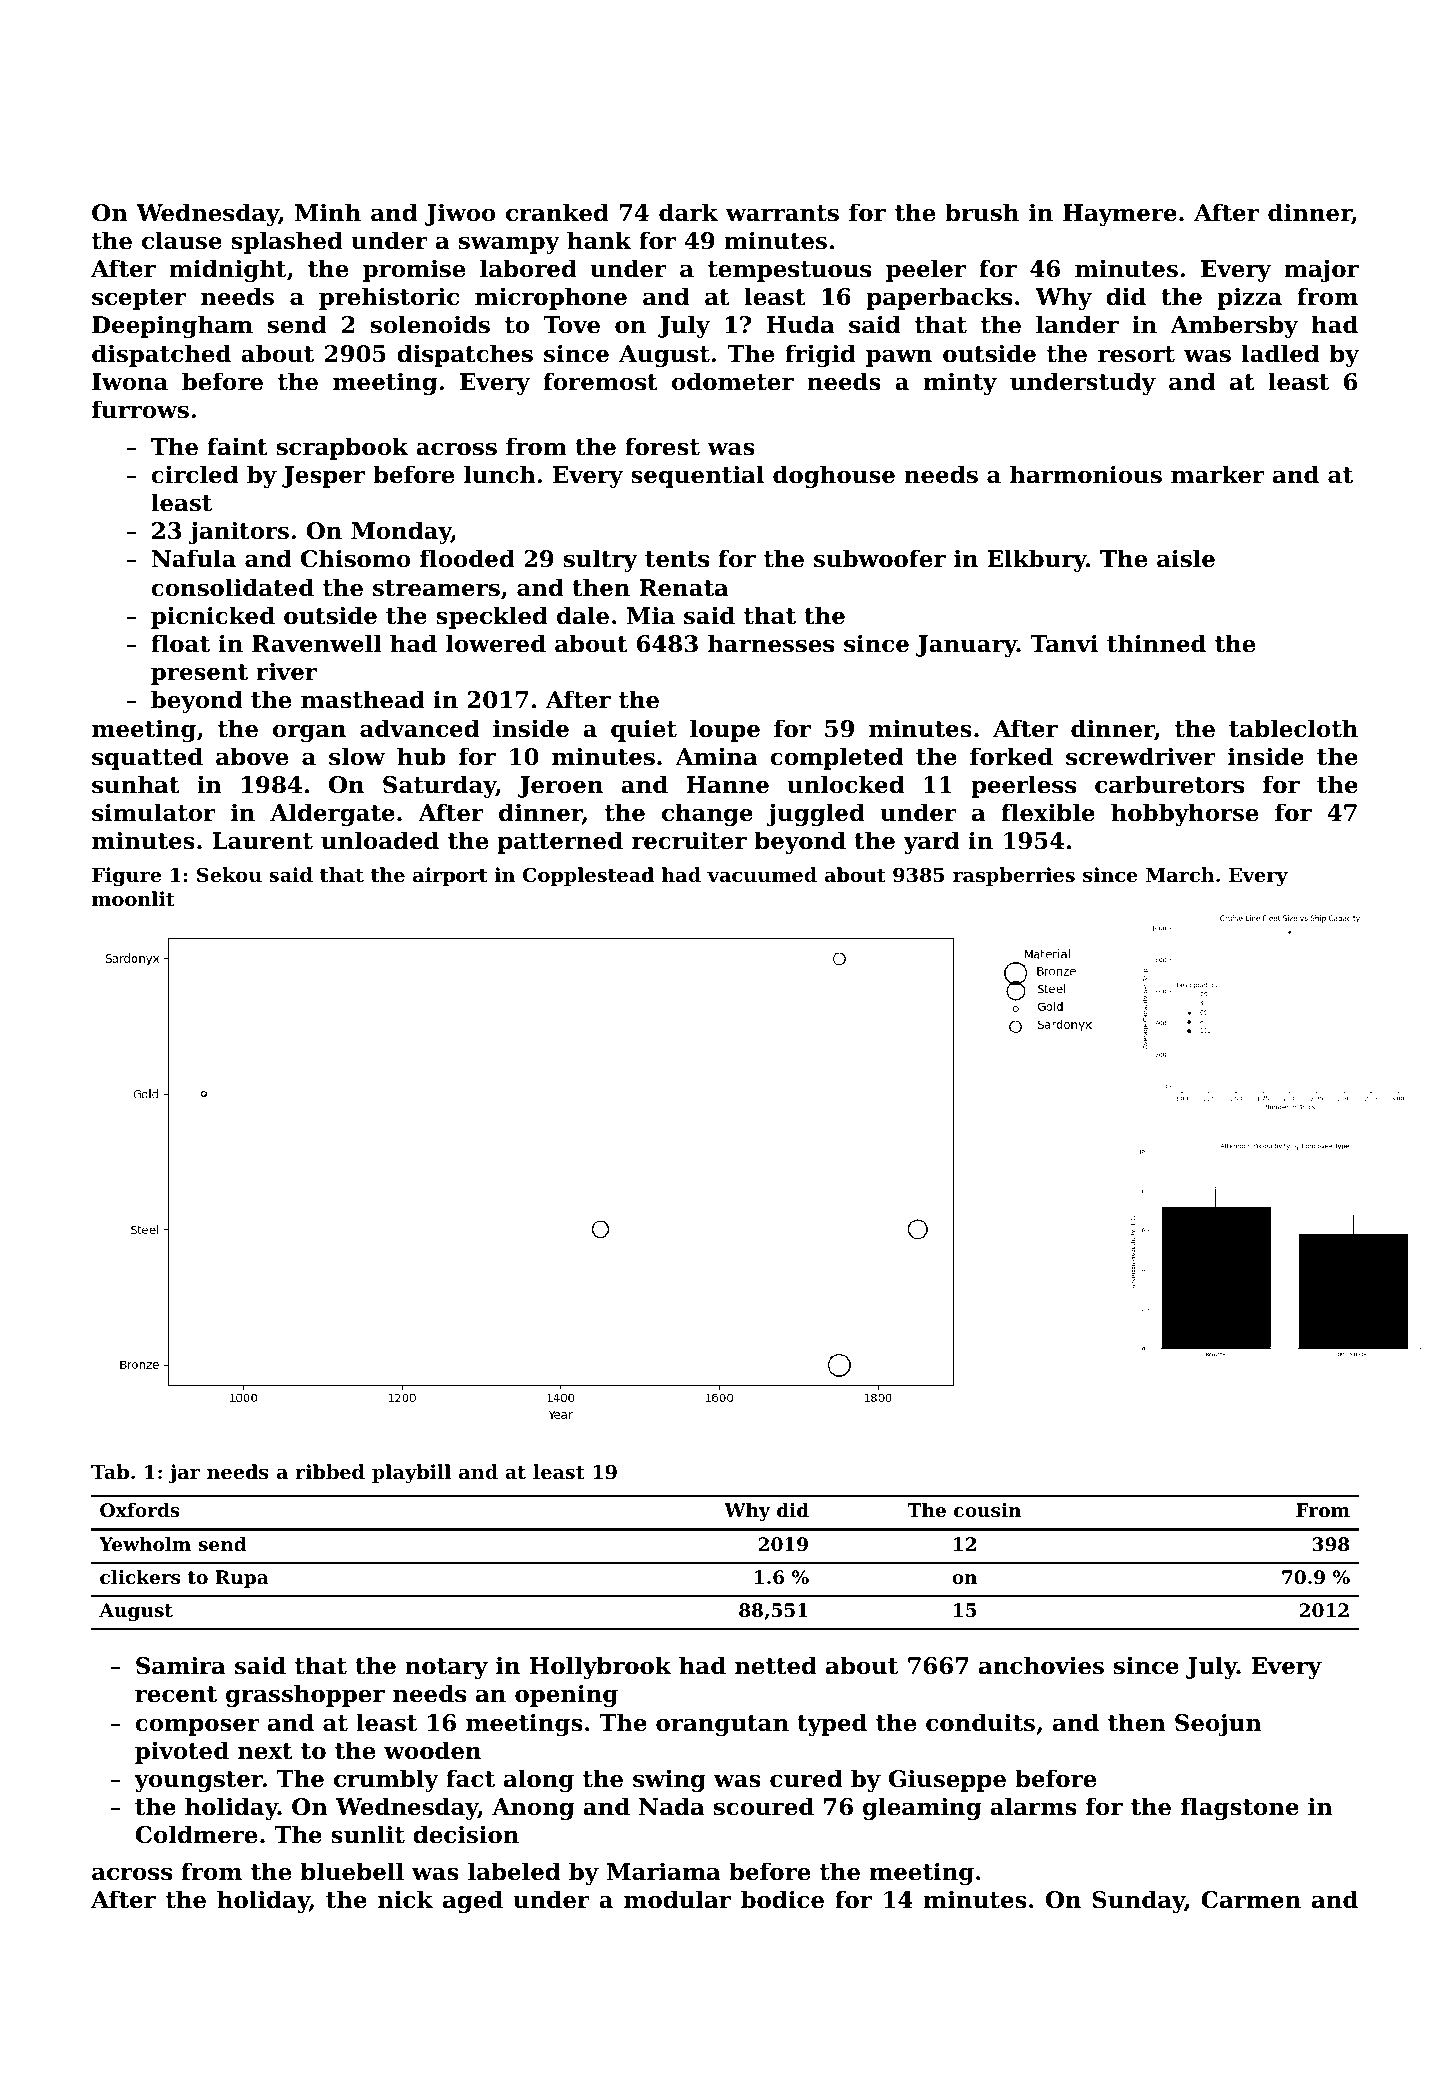  What do you see at coordinates (196, 1834) in the screenshot?
I see `Coldmere` at bounding box center [196, 1834].
